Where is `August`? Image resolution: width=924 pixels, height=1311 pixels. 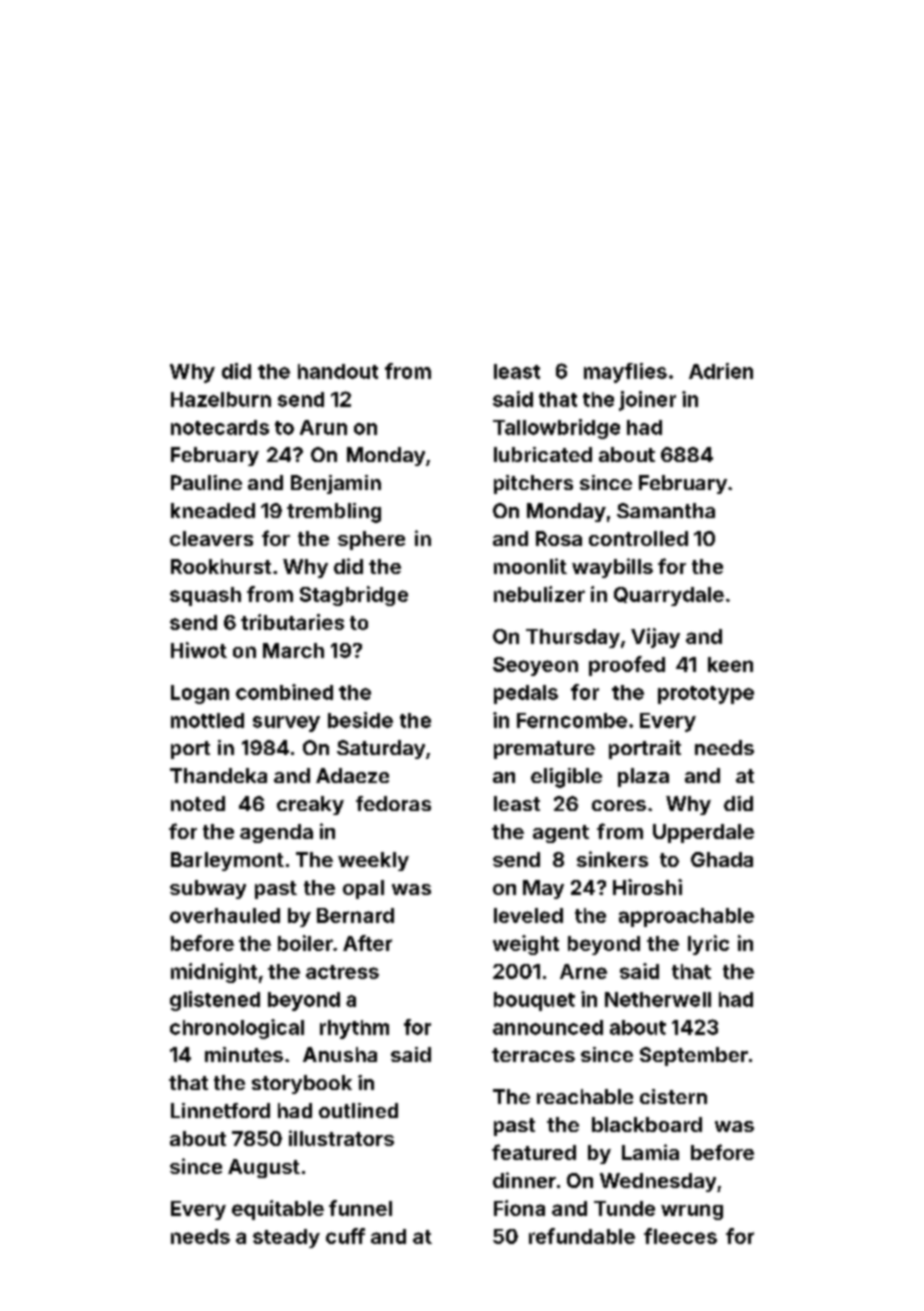
August is located at coordinates (264, 1168).
